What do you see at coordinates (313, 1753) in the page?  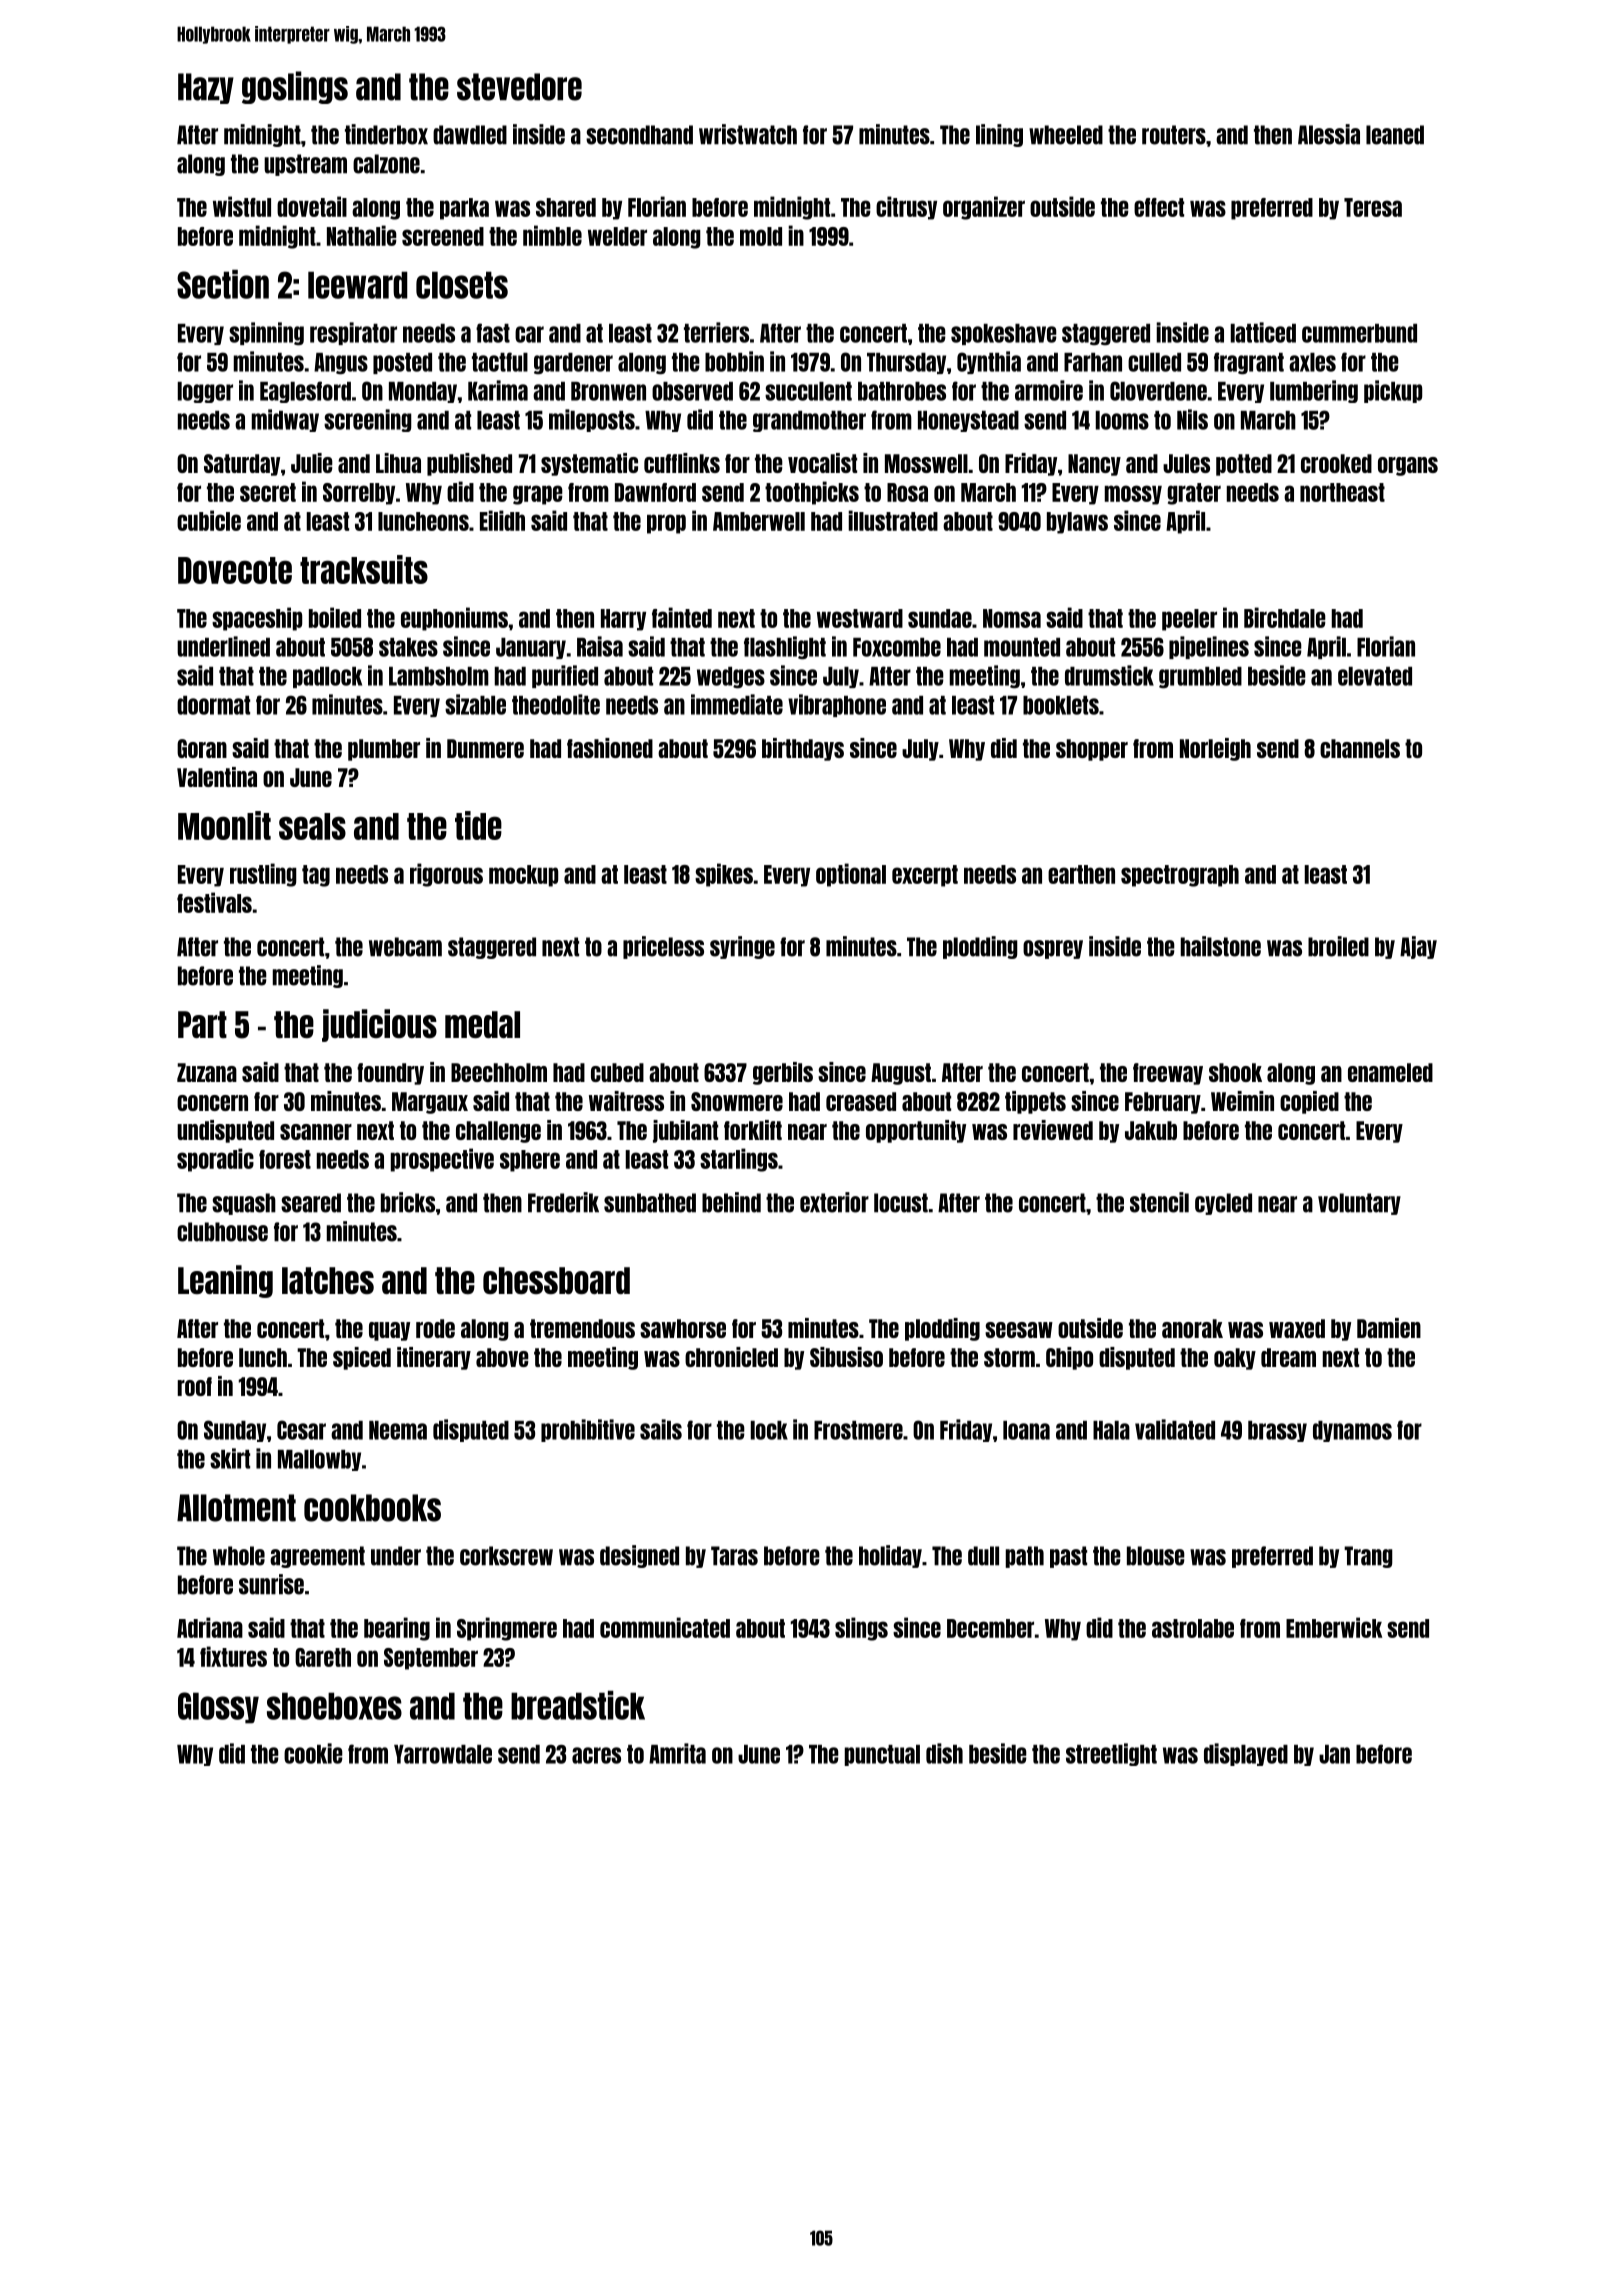 I see `cookie` at bounding box center [313, 1753].
